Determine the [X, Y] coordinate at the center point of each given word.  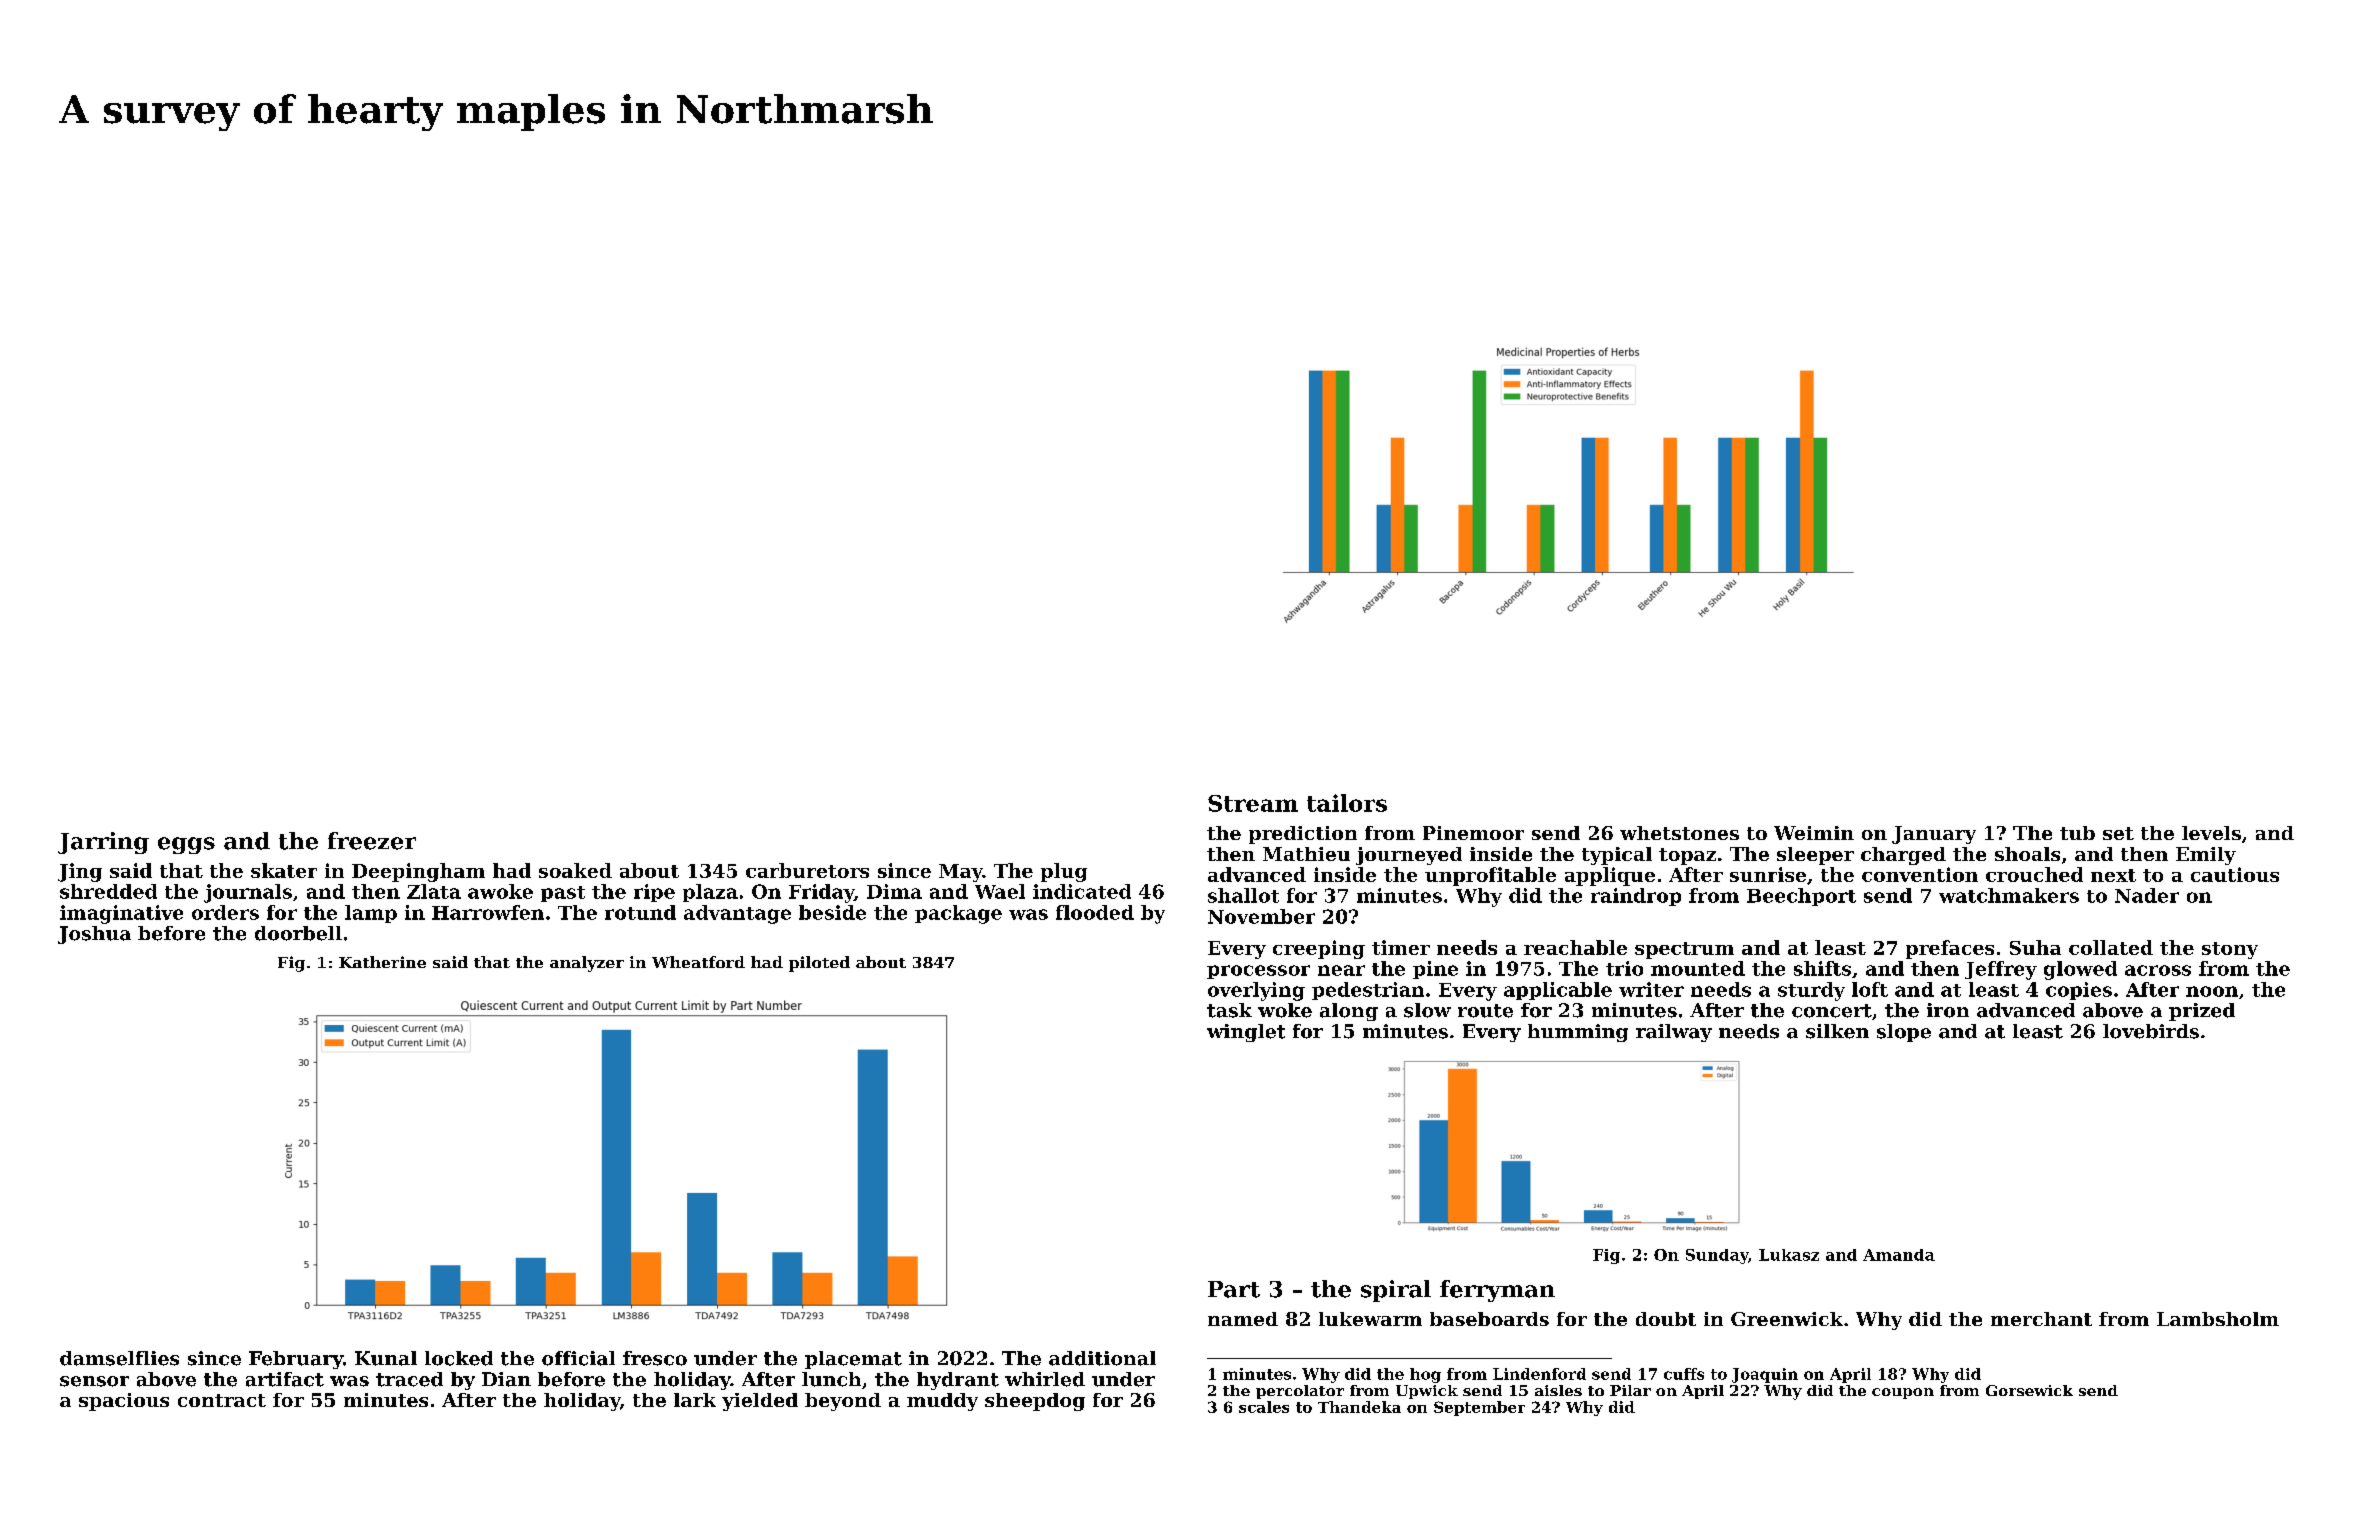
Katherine [382, 962]
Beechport [1801, 897]
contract [222, 1400]
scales [1264, 1407]
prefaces [1950, 949]
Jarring [103, 843]
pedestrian [1368, 991]
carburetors [807, 870]
